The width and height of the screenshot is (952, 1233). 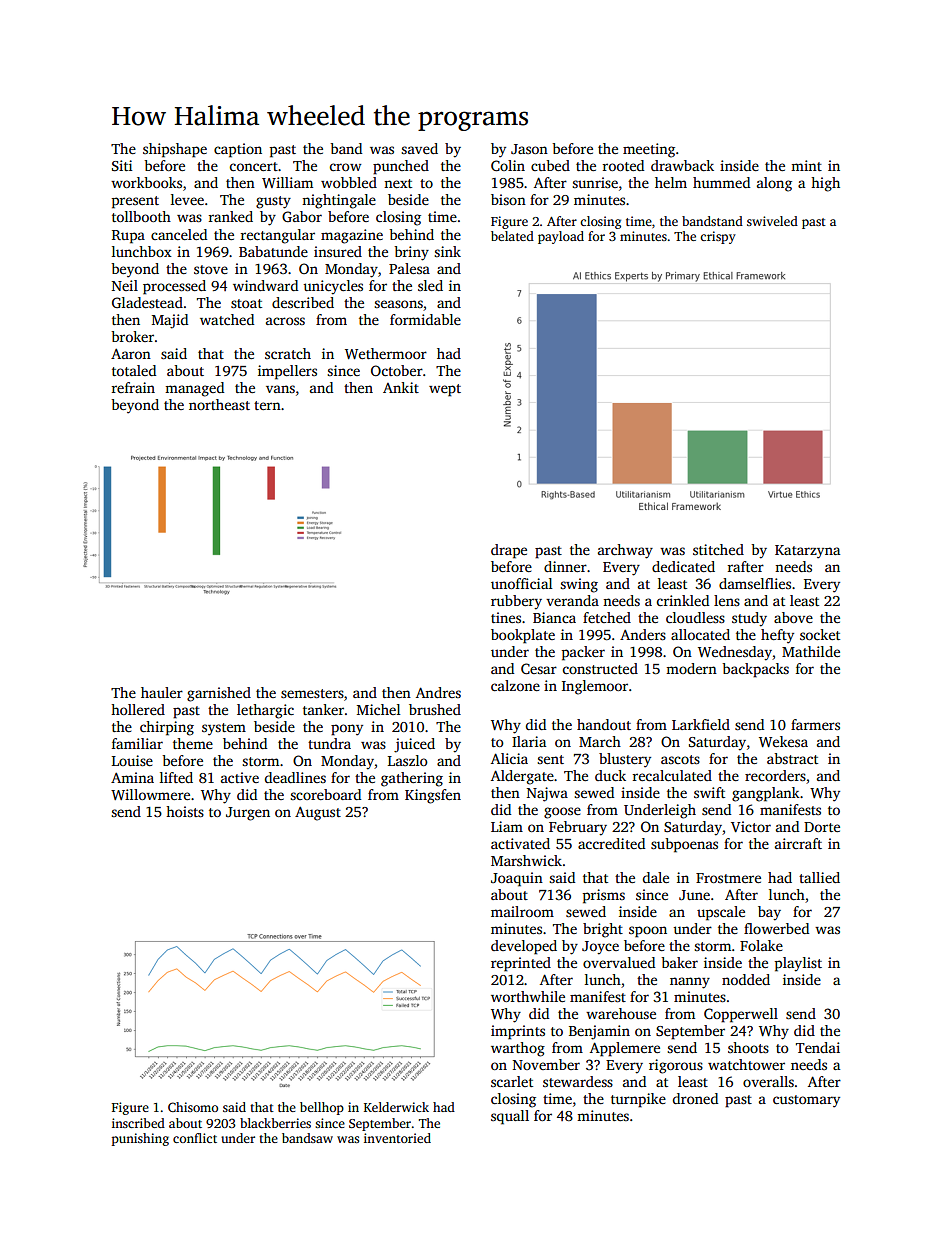 I want to click on Colin, so click(x=508, y=165).
